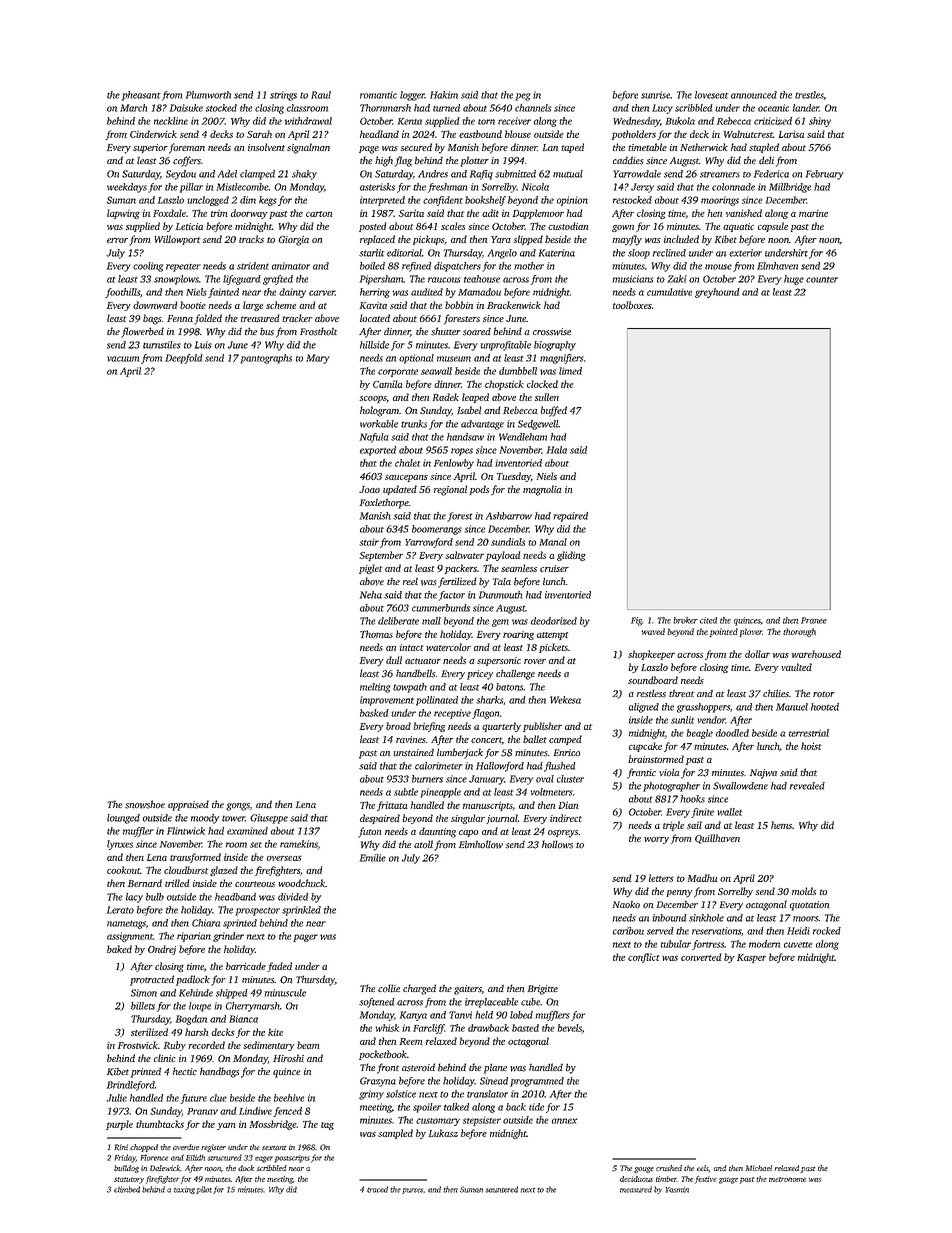  What do you see at coordinates (523, 97) in the screenshot?
I see `peg` at bounding box center [523, 97].
